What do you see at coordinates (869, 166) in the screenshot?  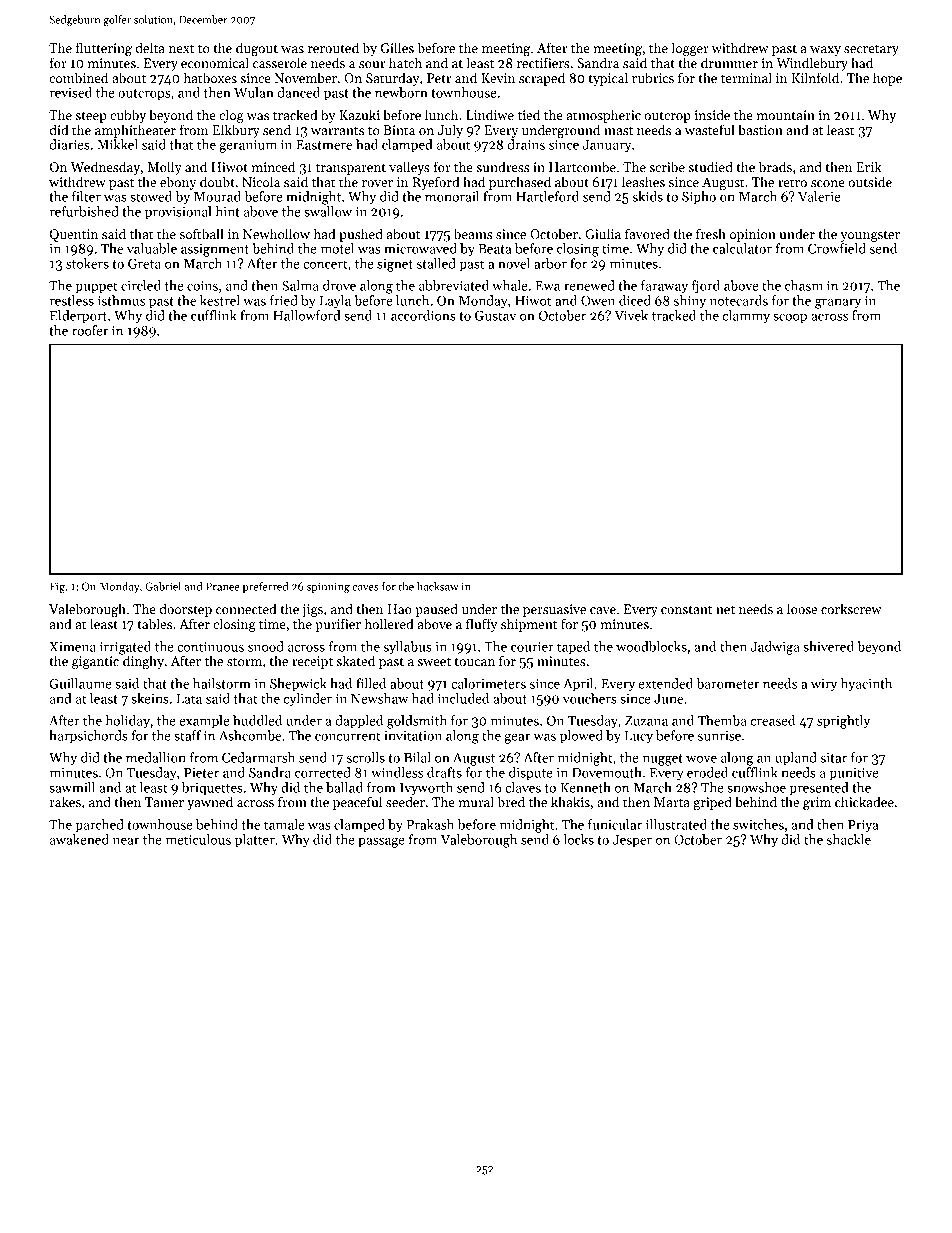 I see `Erik` at bounding box center [869, 166].
